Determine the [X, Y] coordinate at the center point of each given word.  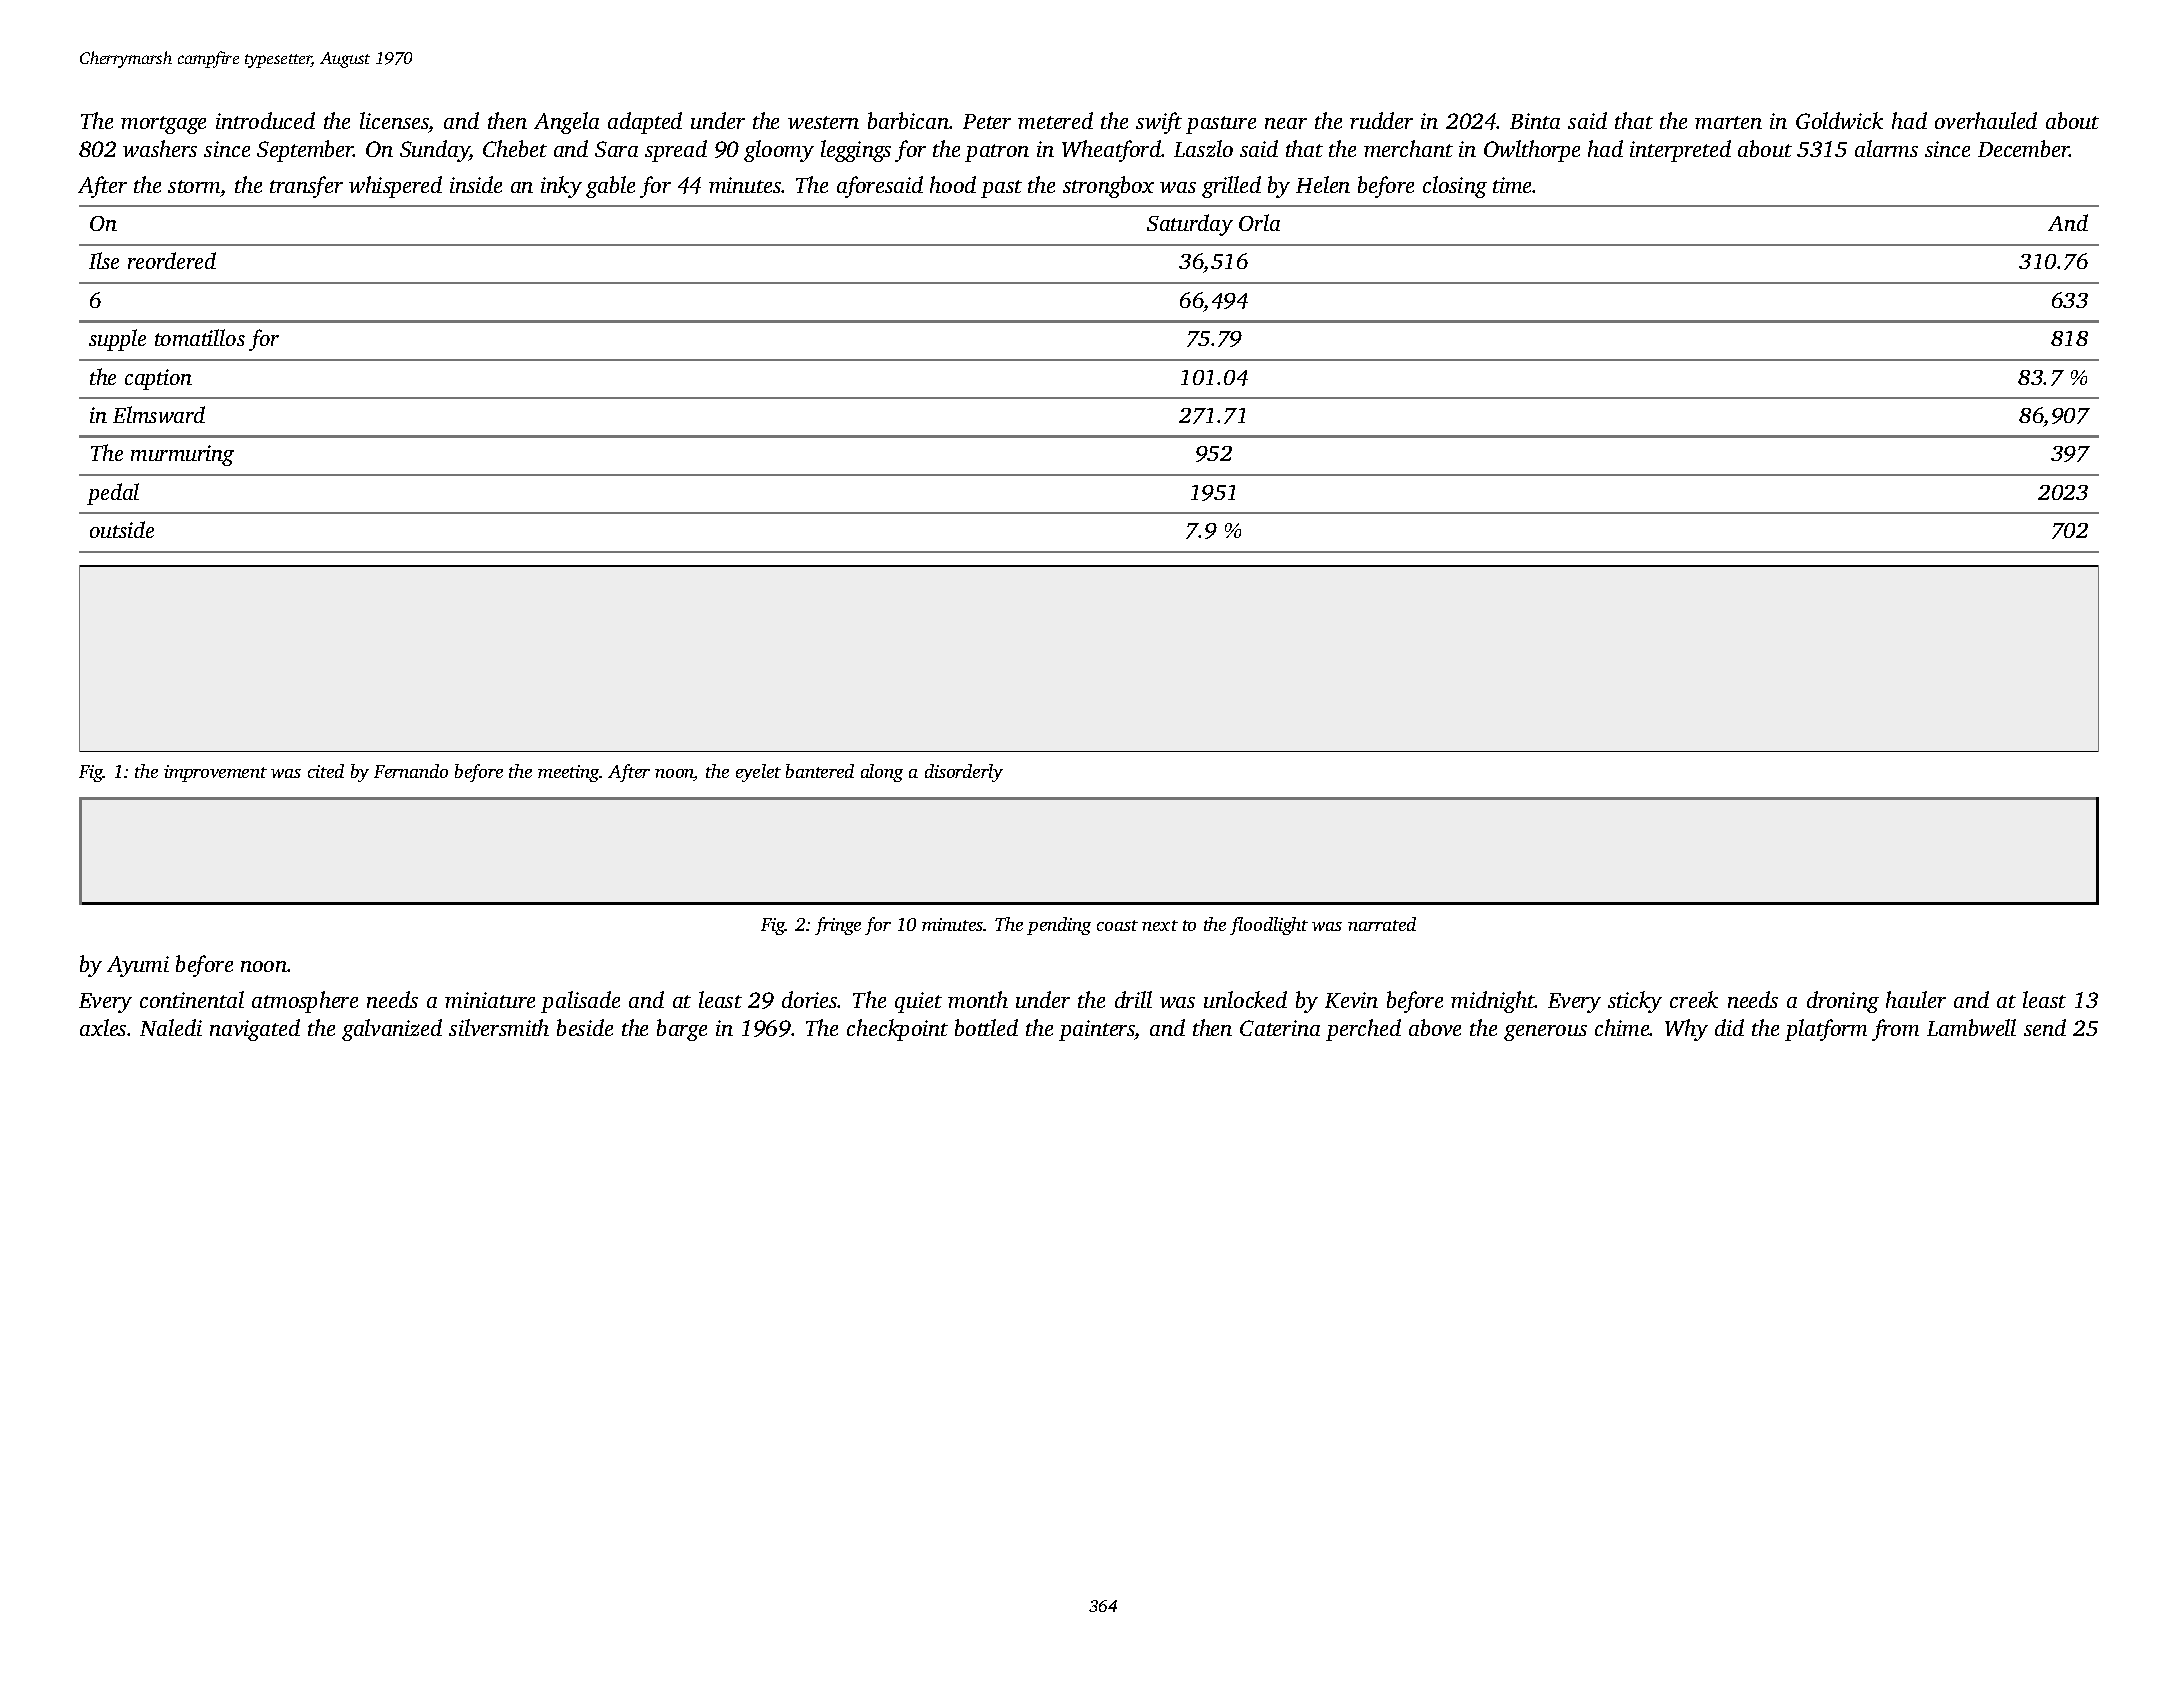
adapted [645, 123]
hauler [1916, 999]
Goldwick [1839, 120]
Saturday [1190, 225]
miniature [490, 1000]
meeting [569, 773]
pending [1059, 926]
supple [117, 340]
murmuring [182, 455]
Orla [1259, 222]
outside [122, 529]
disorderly [964, 773]
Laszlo [1203, 148]
